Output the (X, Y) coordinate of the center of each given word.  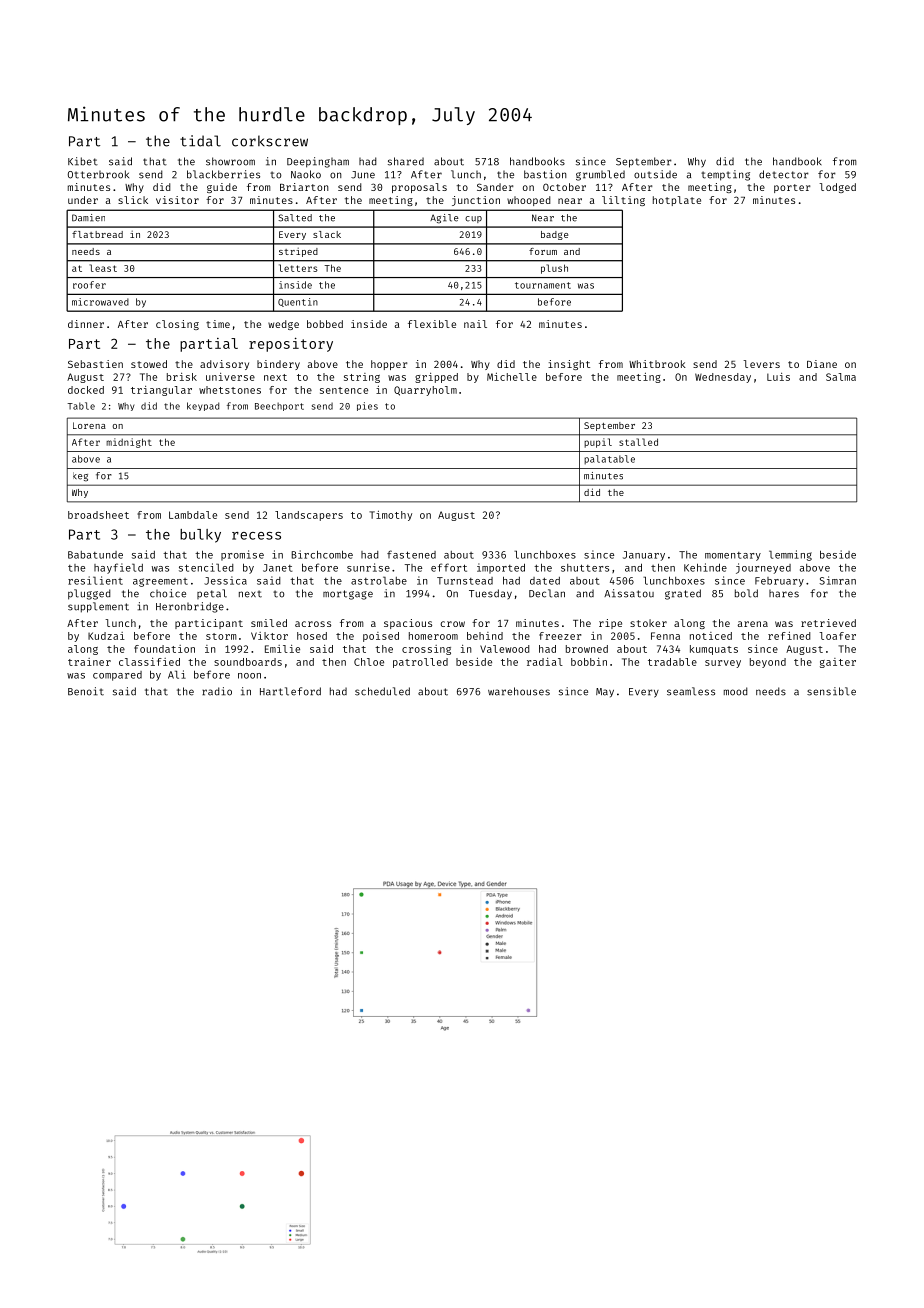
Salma (841, 377)
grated (683, 594)
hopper (389, 365)
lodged (837, 188)
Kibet (83, 161)
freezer (560, 636)
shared (406, 161)
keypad (203, 406)
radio (217, 691)
